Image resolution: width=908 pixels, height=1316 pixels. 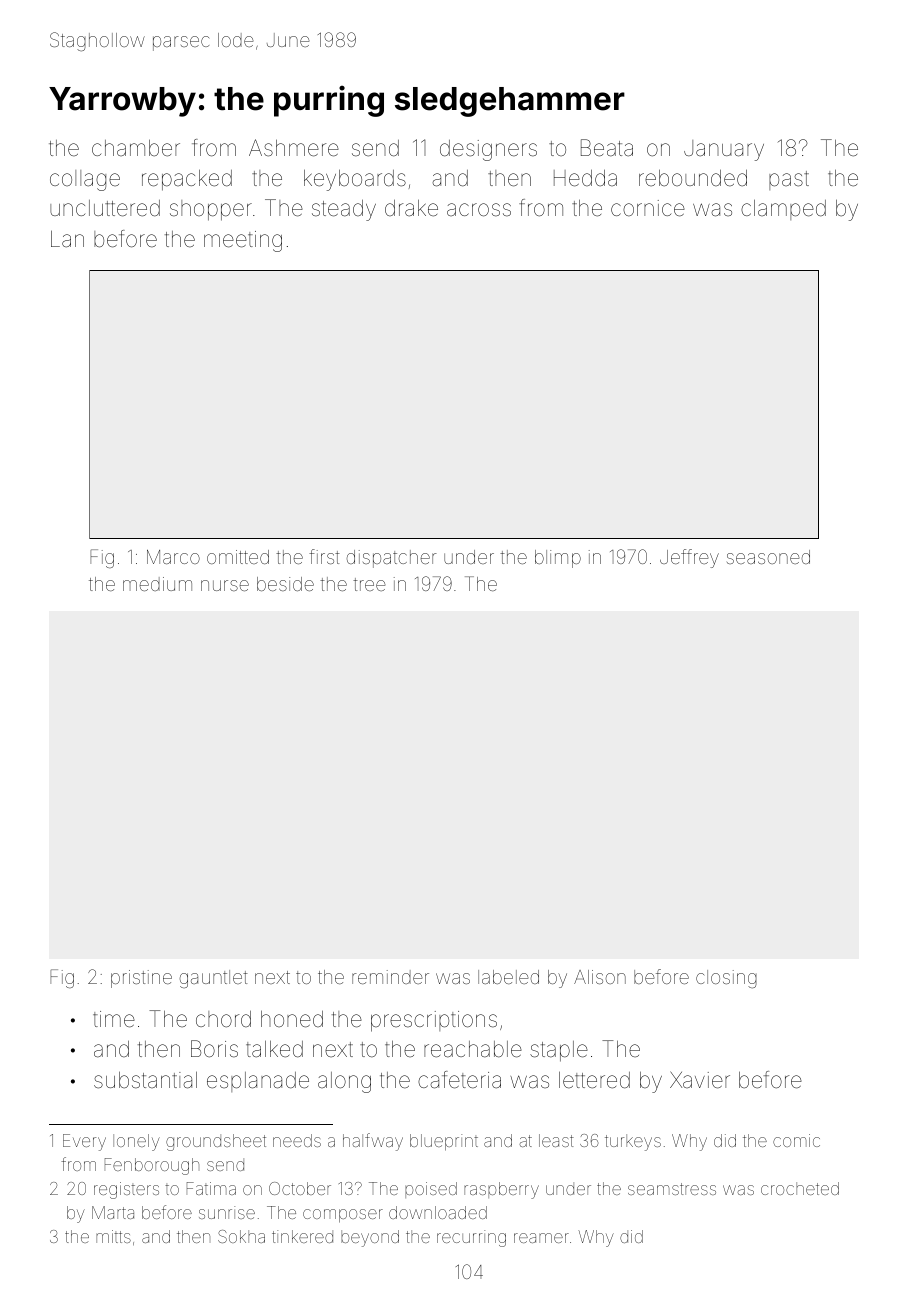 What do you see at coordinates (600, 977) in the screenshot?
I see `Alison` at bounding box center [600, 977].
